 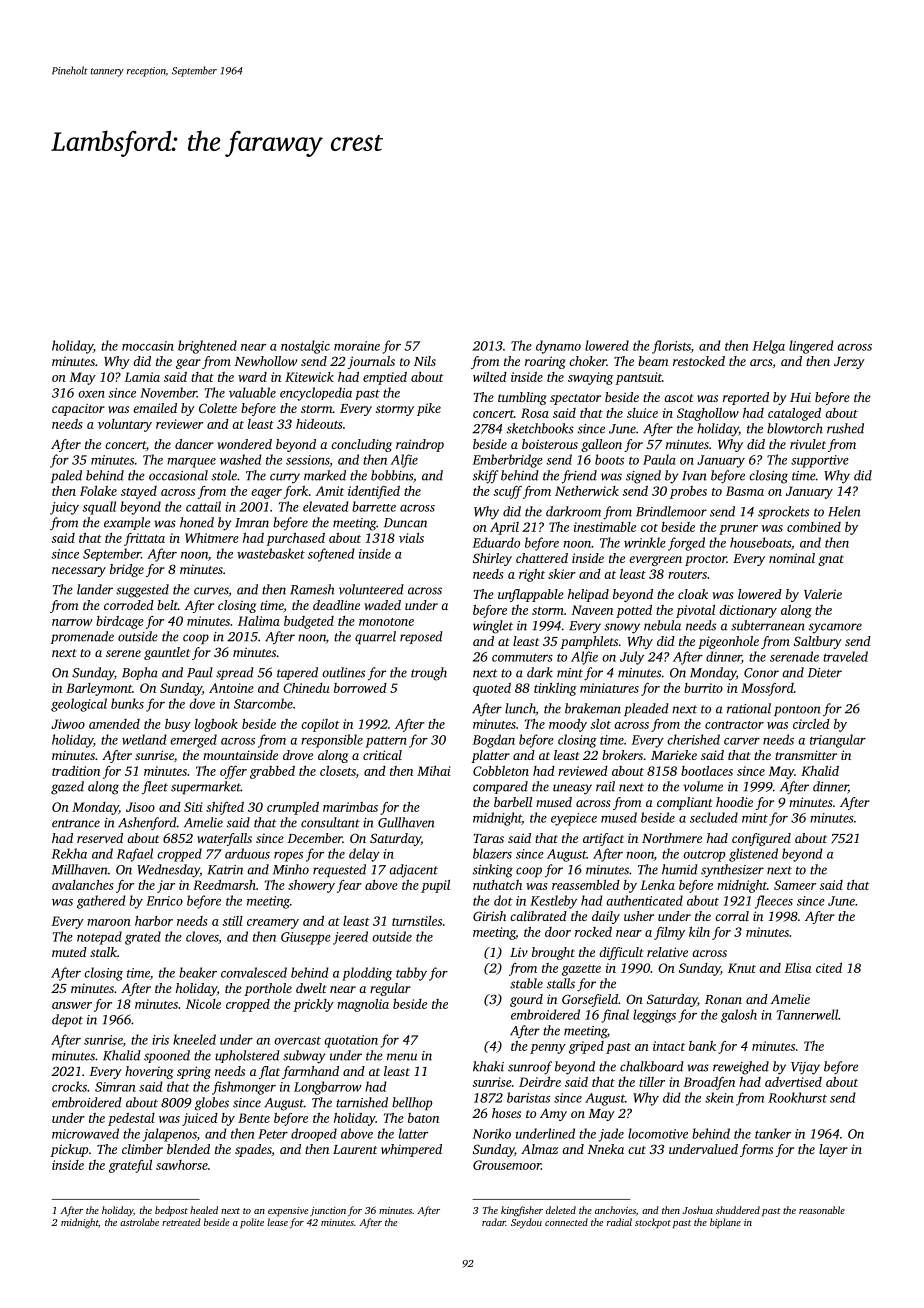 What do you see at coordinates (672, 838) in the screenshot?
I see `Northmere` at bounding box center [672, 838].
